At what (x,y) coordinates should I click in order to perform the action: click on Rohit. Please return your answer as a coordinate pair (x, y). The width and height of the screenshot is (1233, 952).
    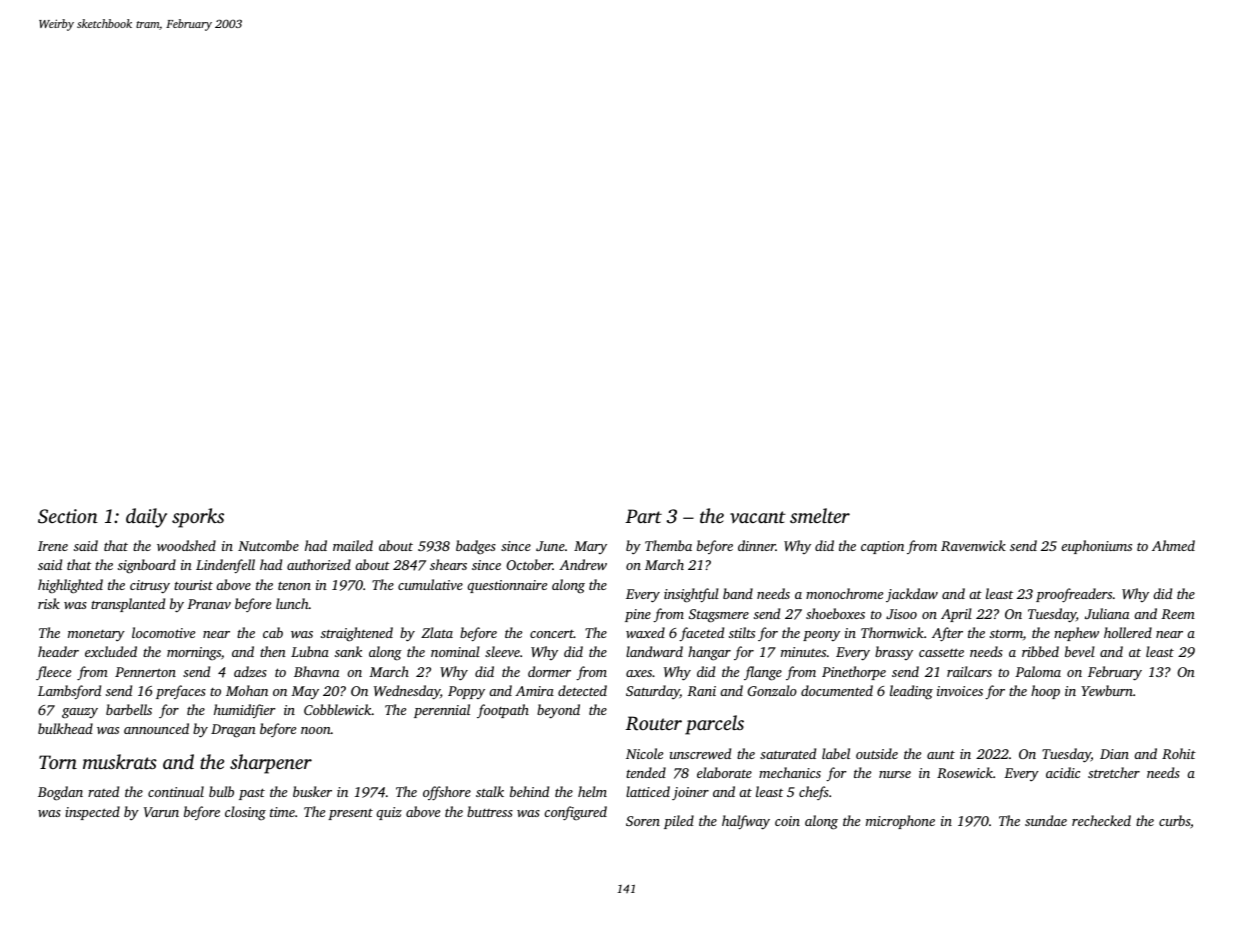
    Looking at the image, I should click on (1179, 753).
